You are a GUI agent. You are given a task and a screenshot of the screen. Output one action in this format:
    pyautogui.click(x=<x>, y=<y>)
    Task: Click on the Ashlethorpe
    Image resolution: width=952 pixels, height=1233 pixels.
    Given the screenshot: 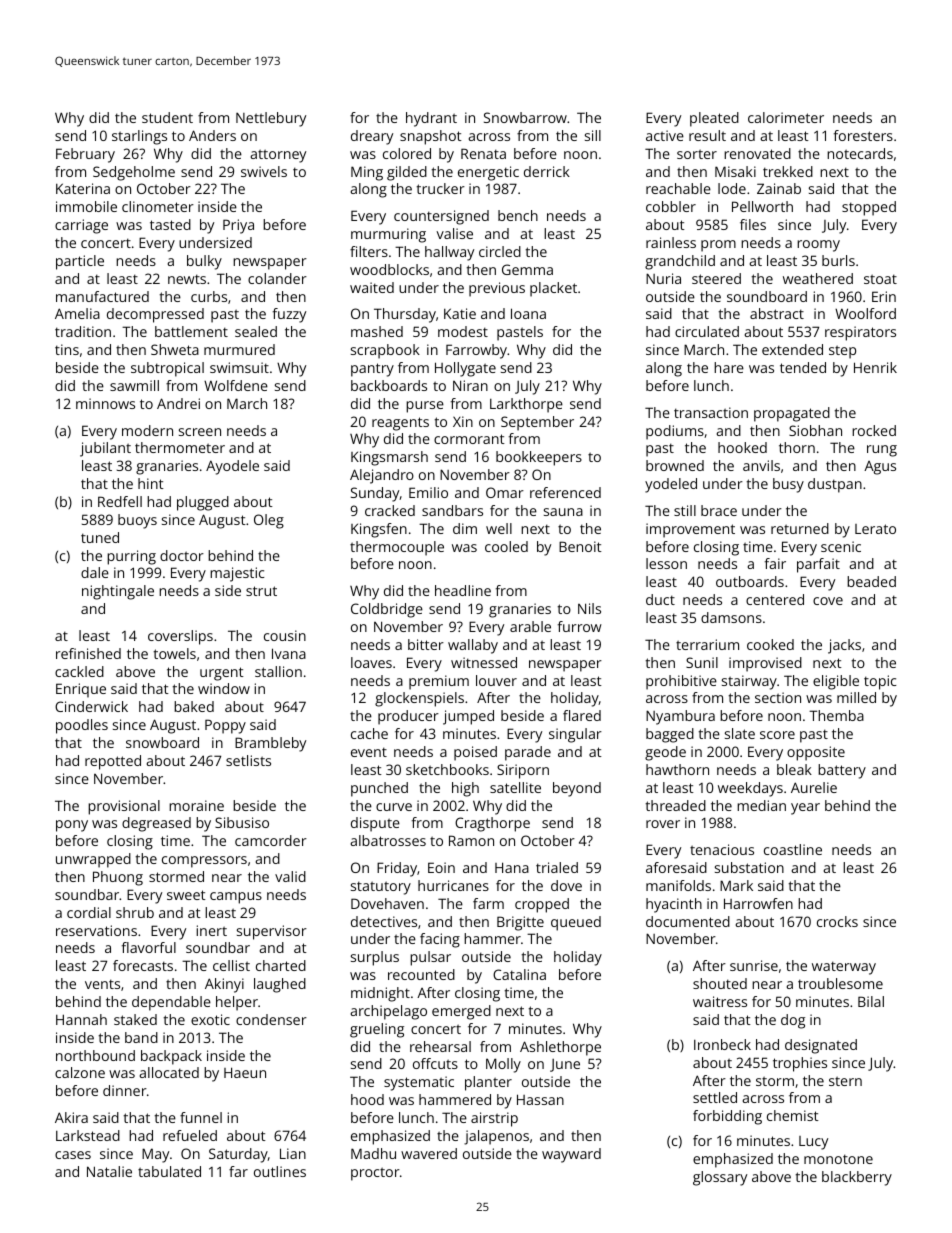 What is the action you would take?
    pyautogui.click(x=560, y=1048)
